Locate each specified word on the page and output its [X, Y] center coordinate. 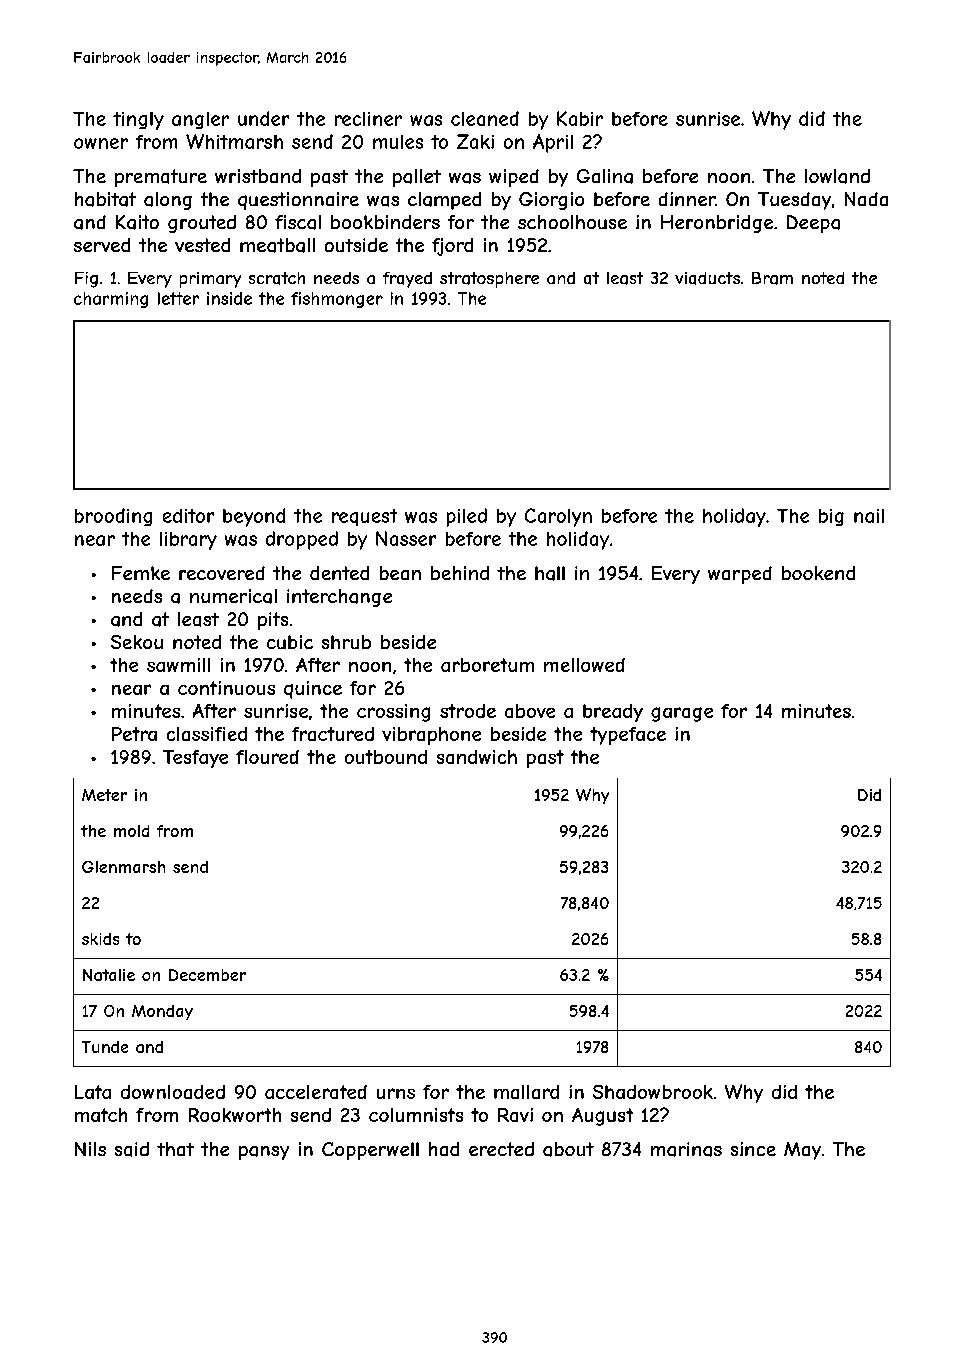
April [553, 143]
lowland [837, 176]
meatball [277, 245]
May [802, 1151]
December [207, 975]
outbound [386, 757]
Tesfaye [195, 759]
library [188, 541]
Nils [90, 1149]
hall [550, 573]
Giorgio [551, 201]
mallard [526, 1092]
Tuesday [794, 201]
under [263, 118]
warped [740, 575]
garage [682, 714]
